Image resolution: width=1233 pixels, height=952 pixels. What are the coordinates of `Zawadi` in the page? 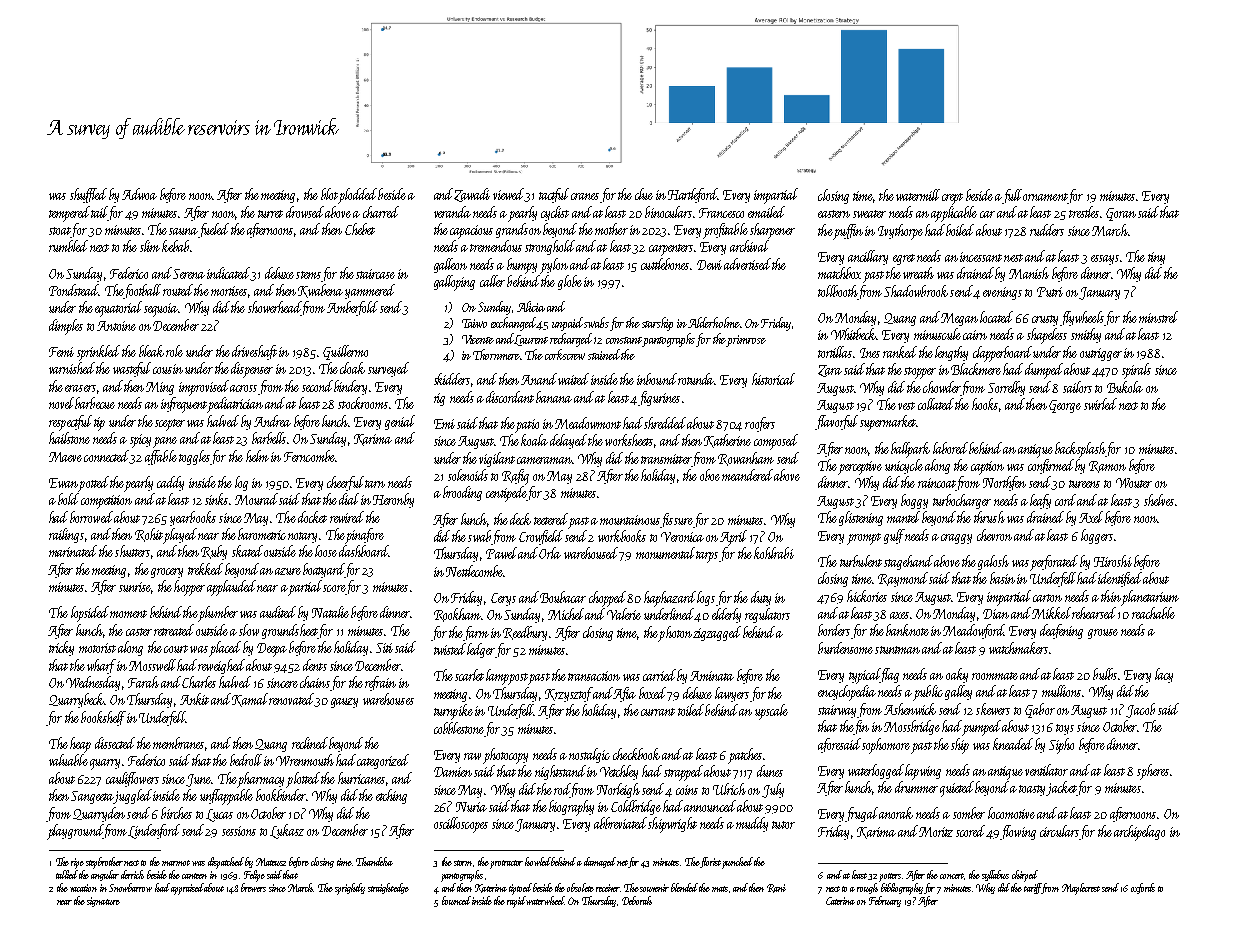 It's located at (472, 195).
